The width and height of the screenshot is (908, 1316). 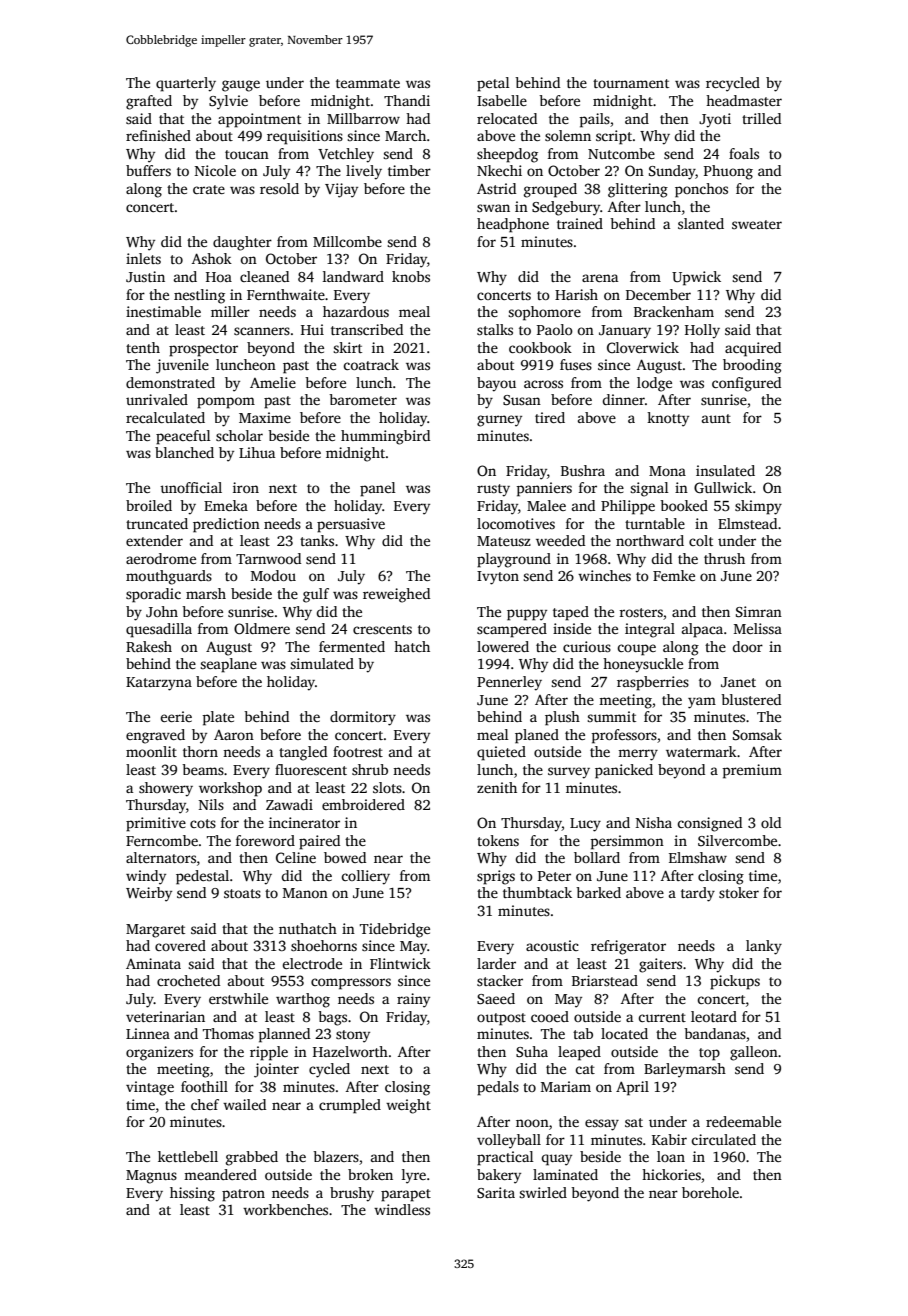 What do you see at coordinates (368, 83) in the screenshot?
I see `teammate` at bounding box center [368, 83].
